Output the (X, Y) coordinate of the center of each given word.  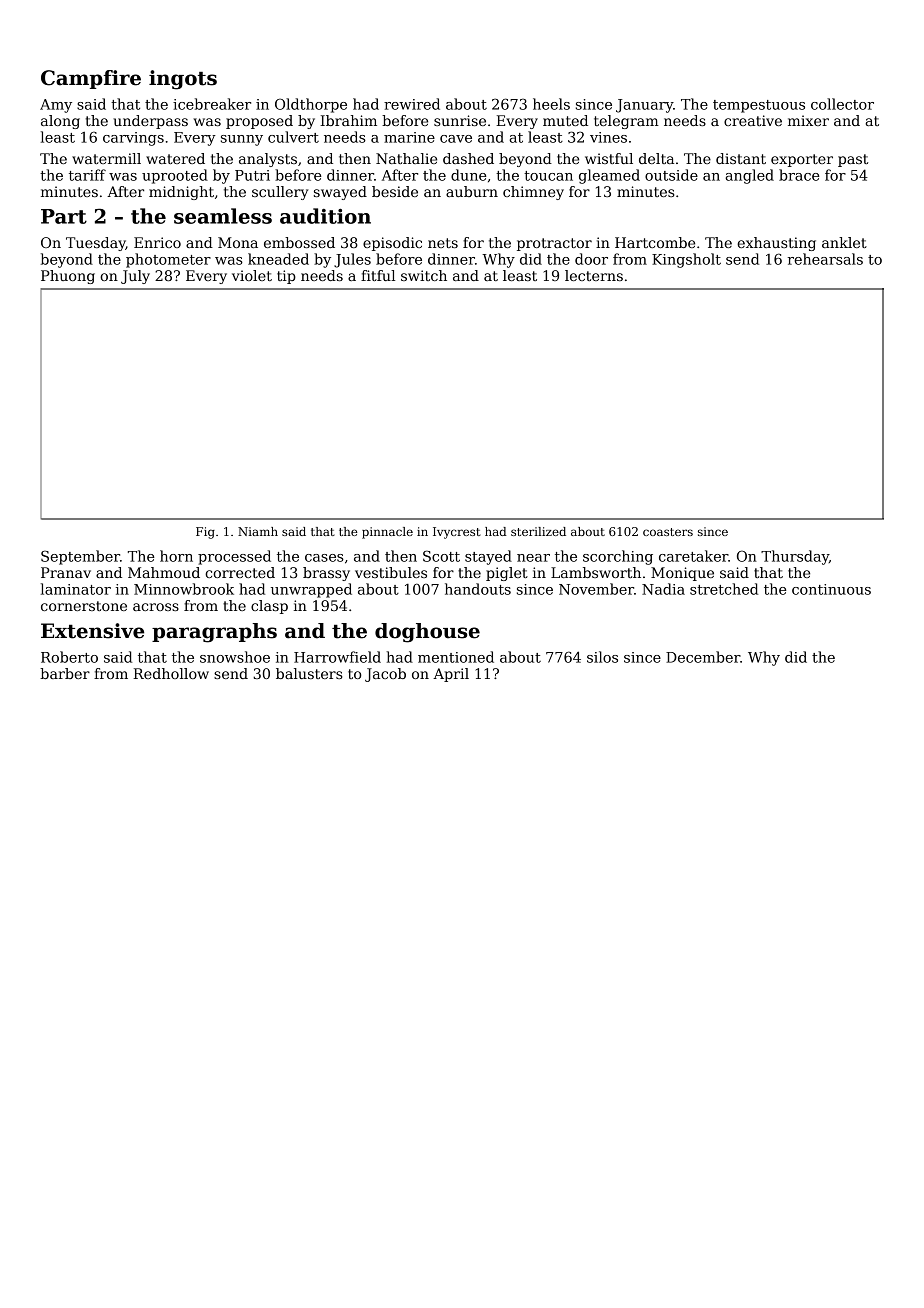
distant (741, 158)
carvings (133, 139)
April (451, 675)
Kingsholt (686, 260)
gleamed (609, 176)
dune (469, 175)
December (703, 657)
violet (252, 275)
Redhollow (171, 673)
